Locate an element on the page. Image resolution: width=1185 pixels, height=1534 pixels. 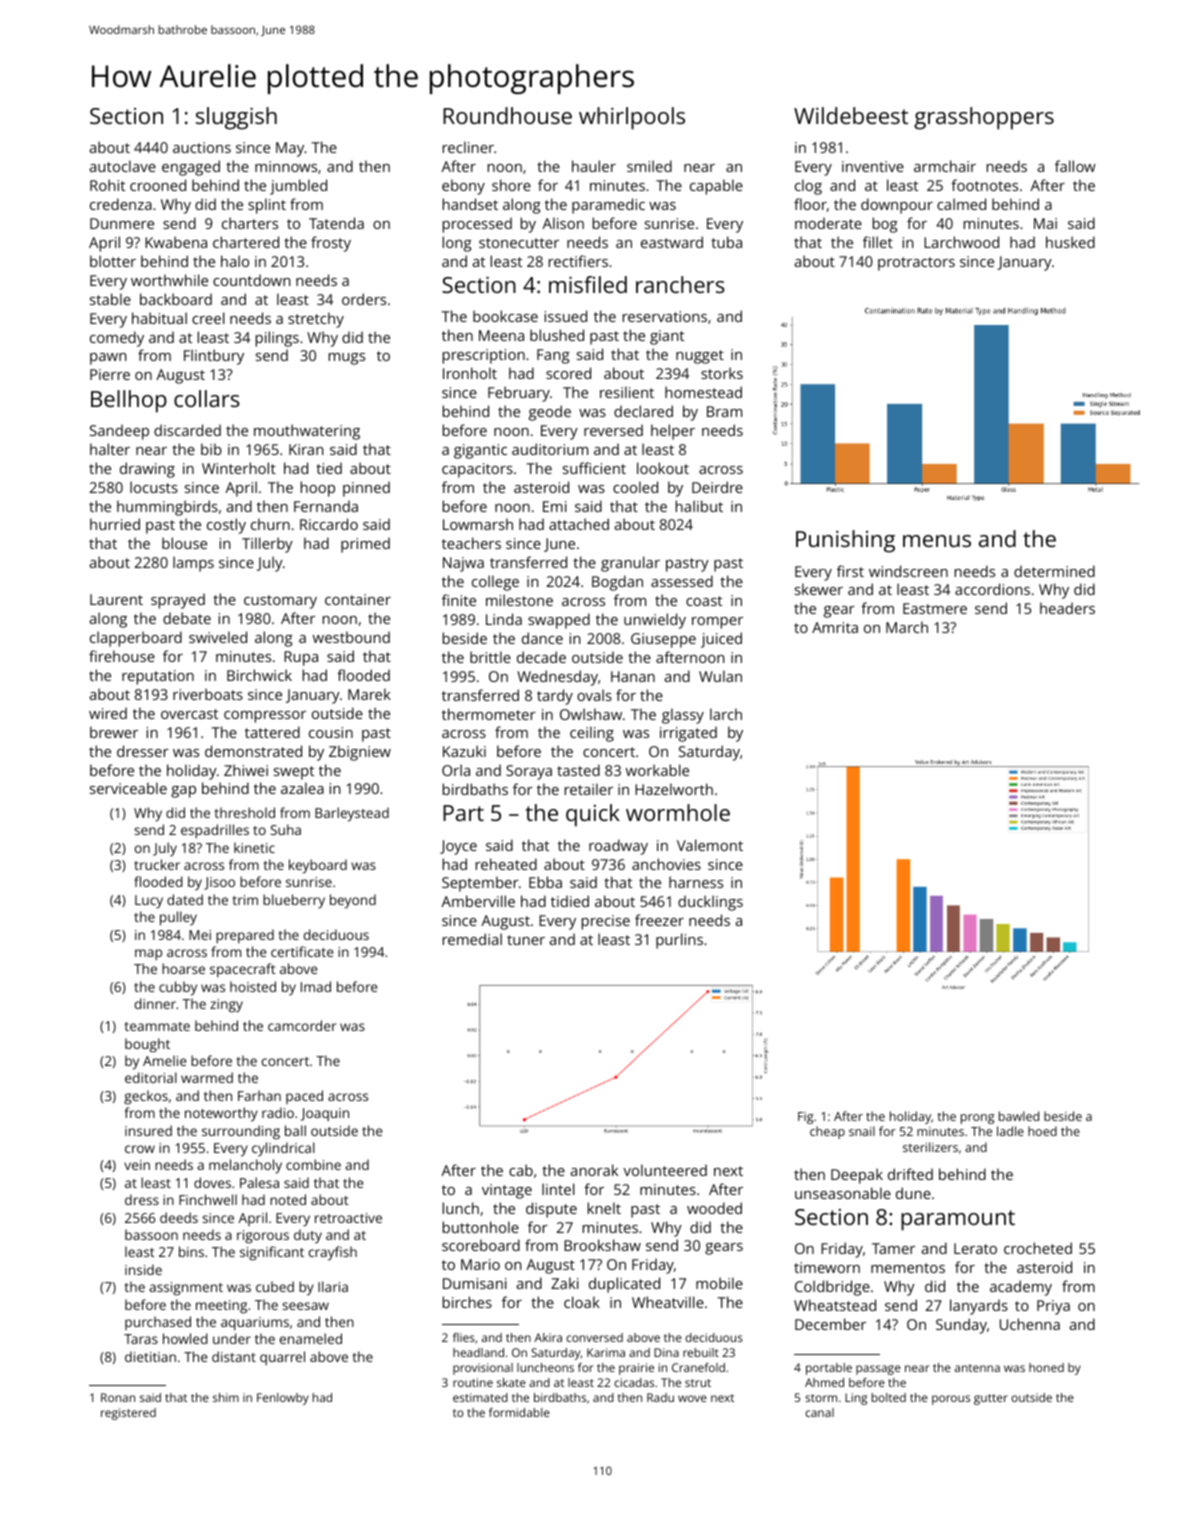
whirlpools is located at coordinates (632, 118).
